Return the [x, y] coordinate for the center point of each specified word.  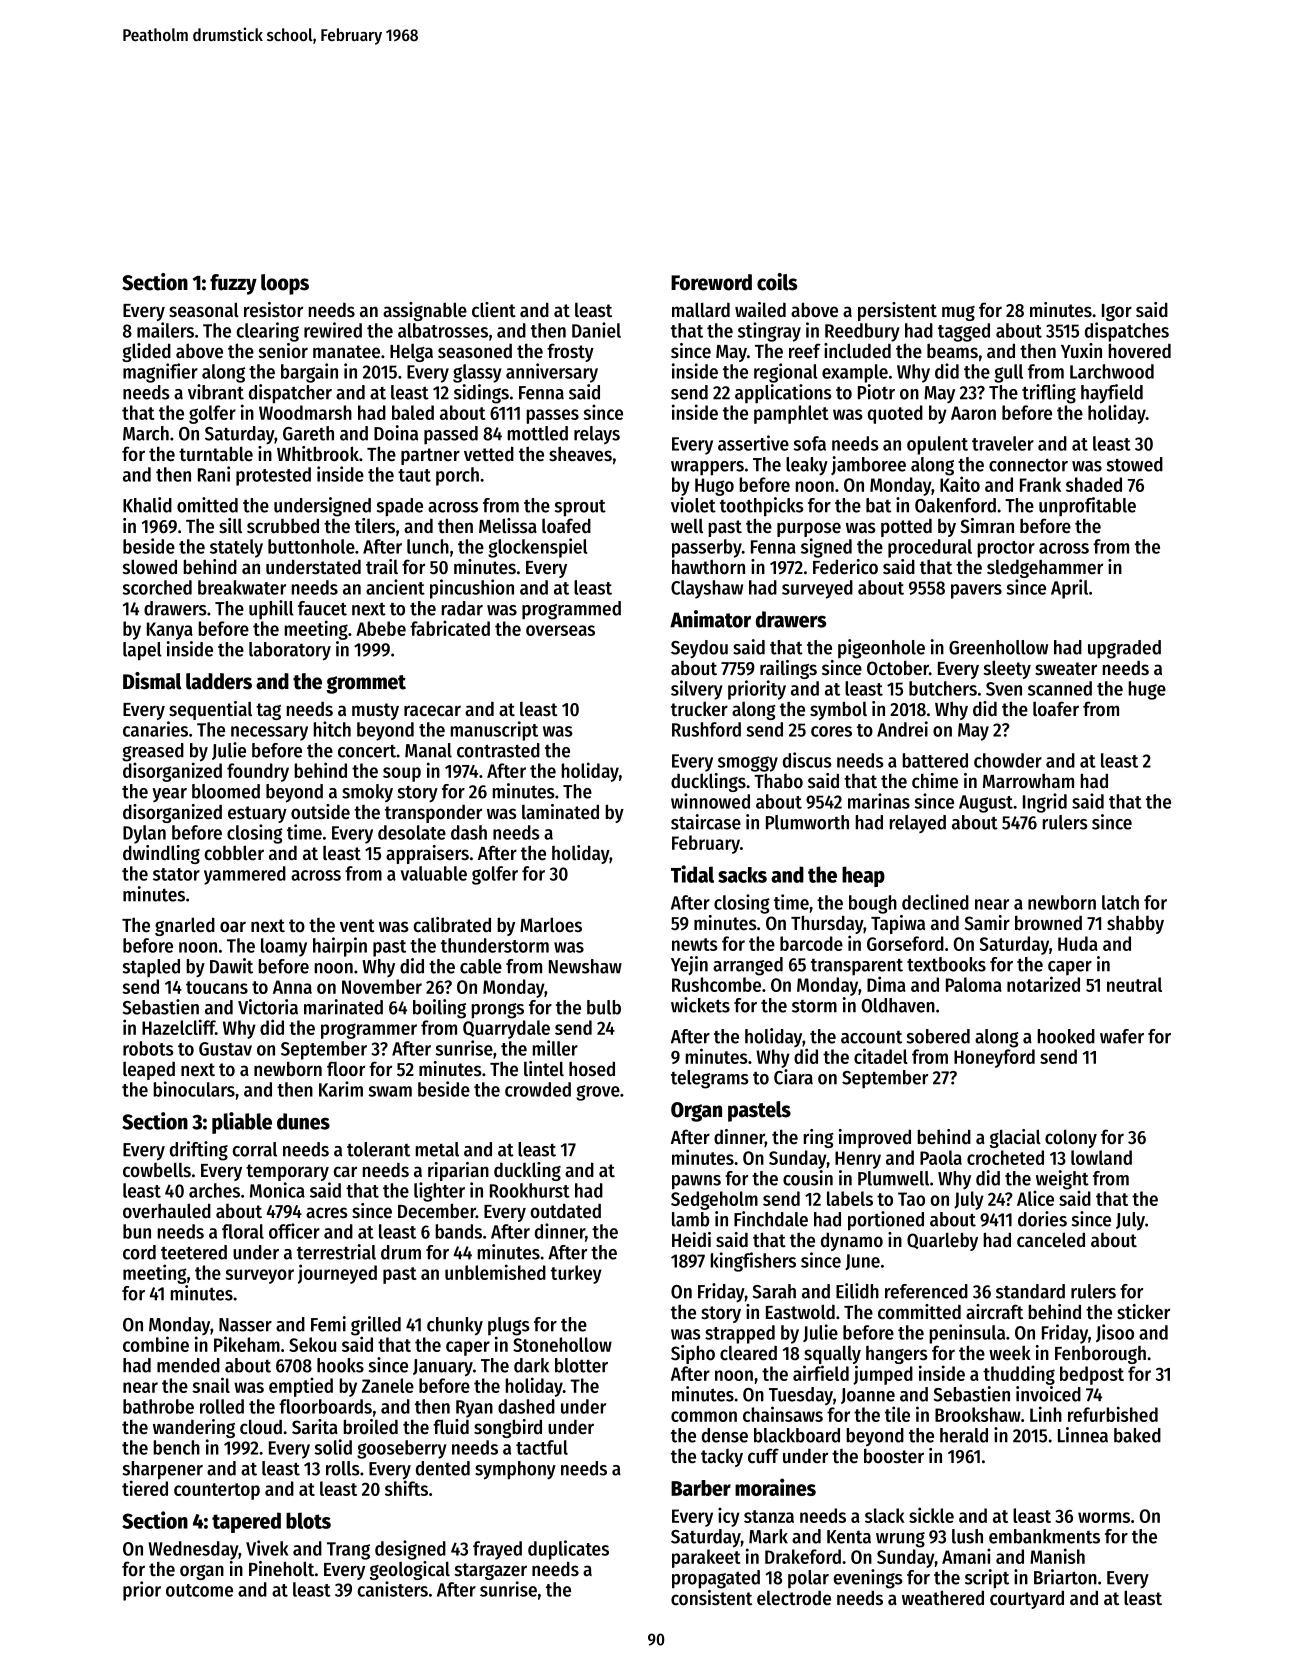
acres [327, 1213]
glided [146, 352]
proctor [1006, 549]
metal [437, 1149]
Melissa [508, 526]
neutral [1134, 984]
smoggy [748, 764]
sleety [1007, 669]
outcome [199, 1590]
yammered [245, 875]
